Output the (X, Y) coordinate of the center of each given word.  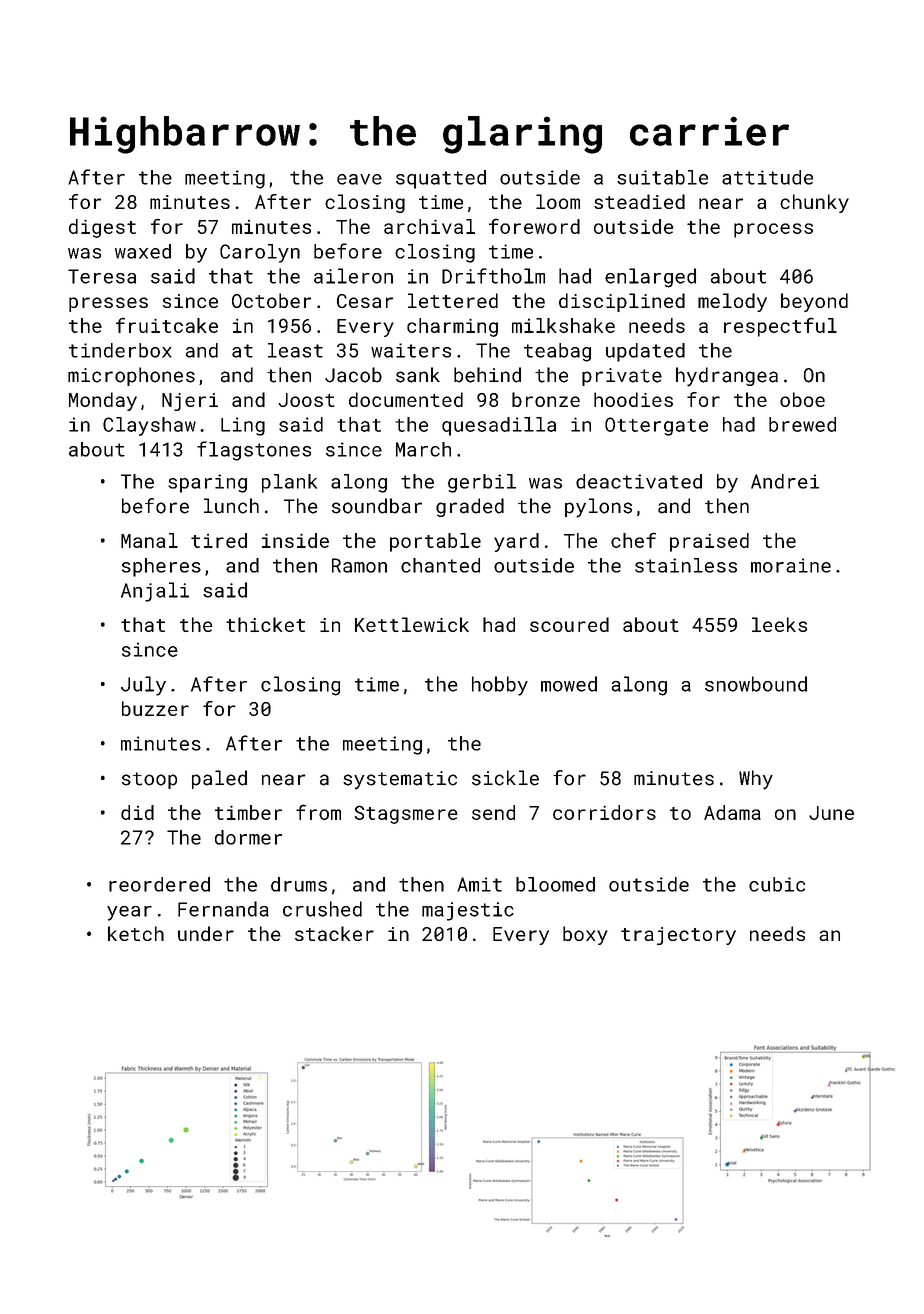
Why (756, 780)
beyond (814, 302)
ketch (136, 933)
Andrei (785, 481)
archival (429, 226)
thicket (265, 624)
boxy (585, 935)
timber (248, 812)
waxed (143, 251)
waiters (411, 350)
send (493, 812)
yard (516, 542)
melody (732, 302)
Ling (243, 426)
